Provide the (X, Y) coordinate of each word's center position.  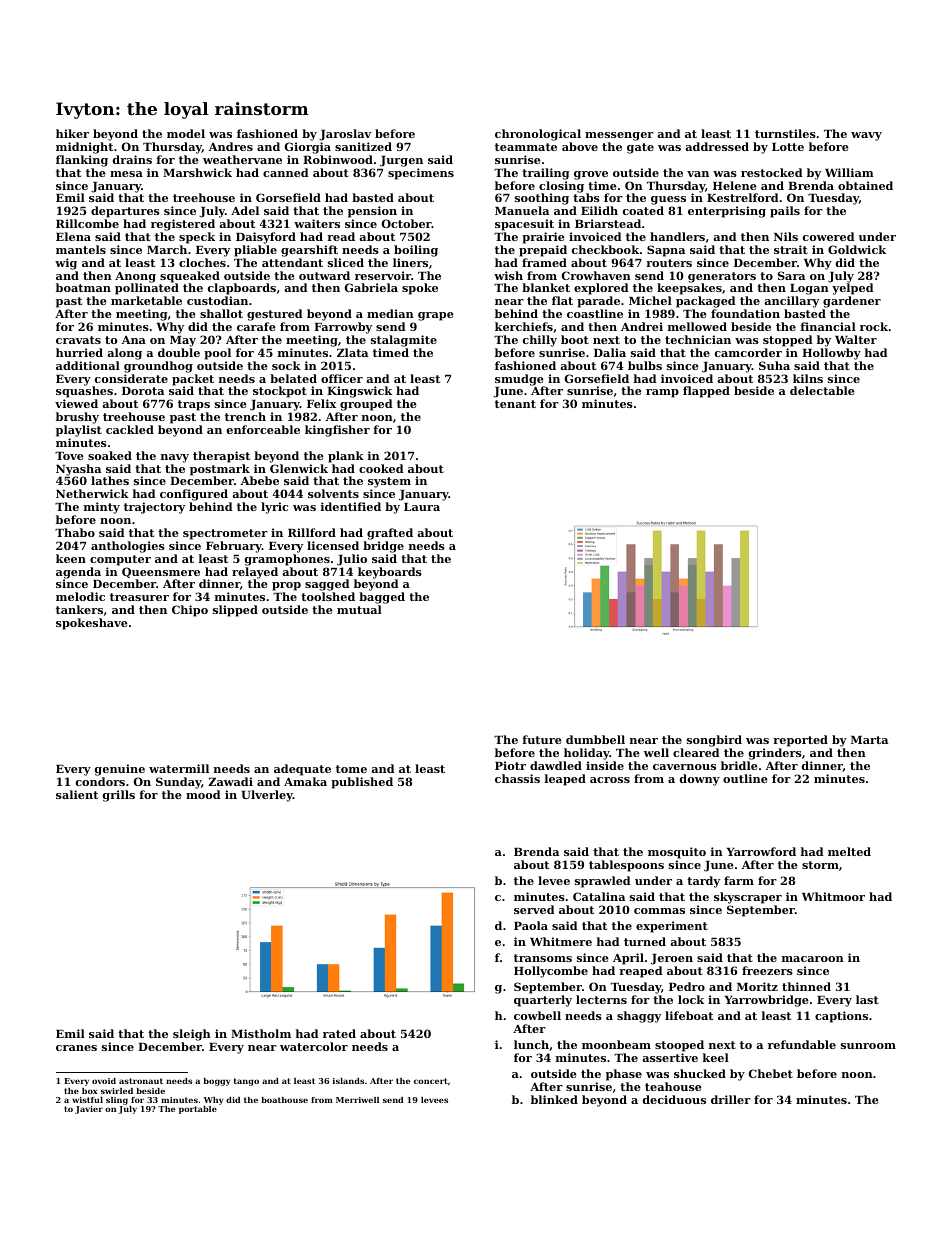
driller (731, 1099)
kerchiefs (524, 326)
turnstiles (785, 133)
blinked (554, 1099)
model (186, 133)
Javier (89, 1110)
